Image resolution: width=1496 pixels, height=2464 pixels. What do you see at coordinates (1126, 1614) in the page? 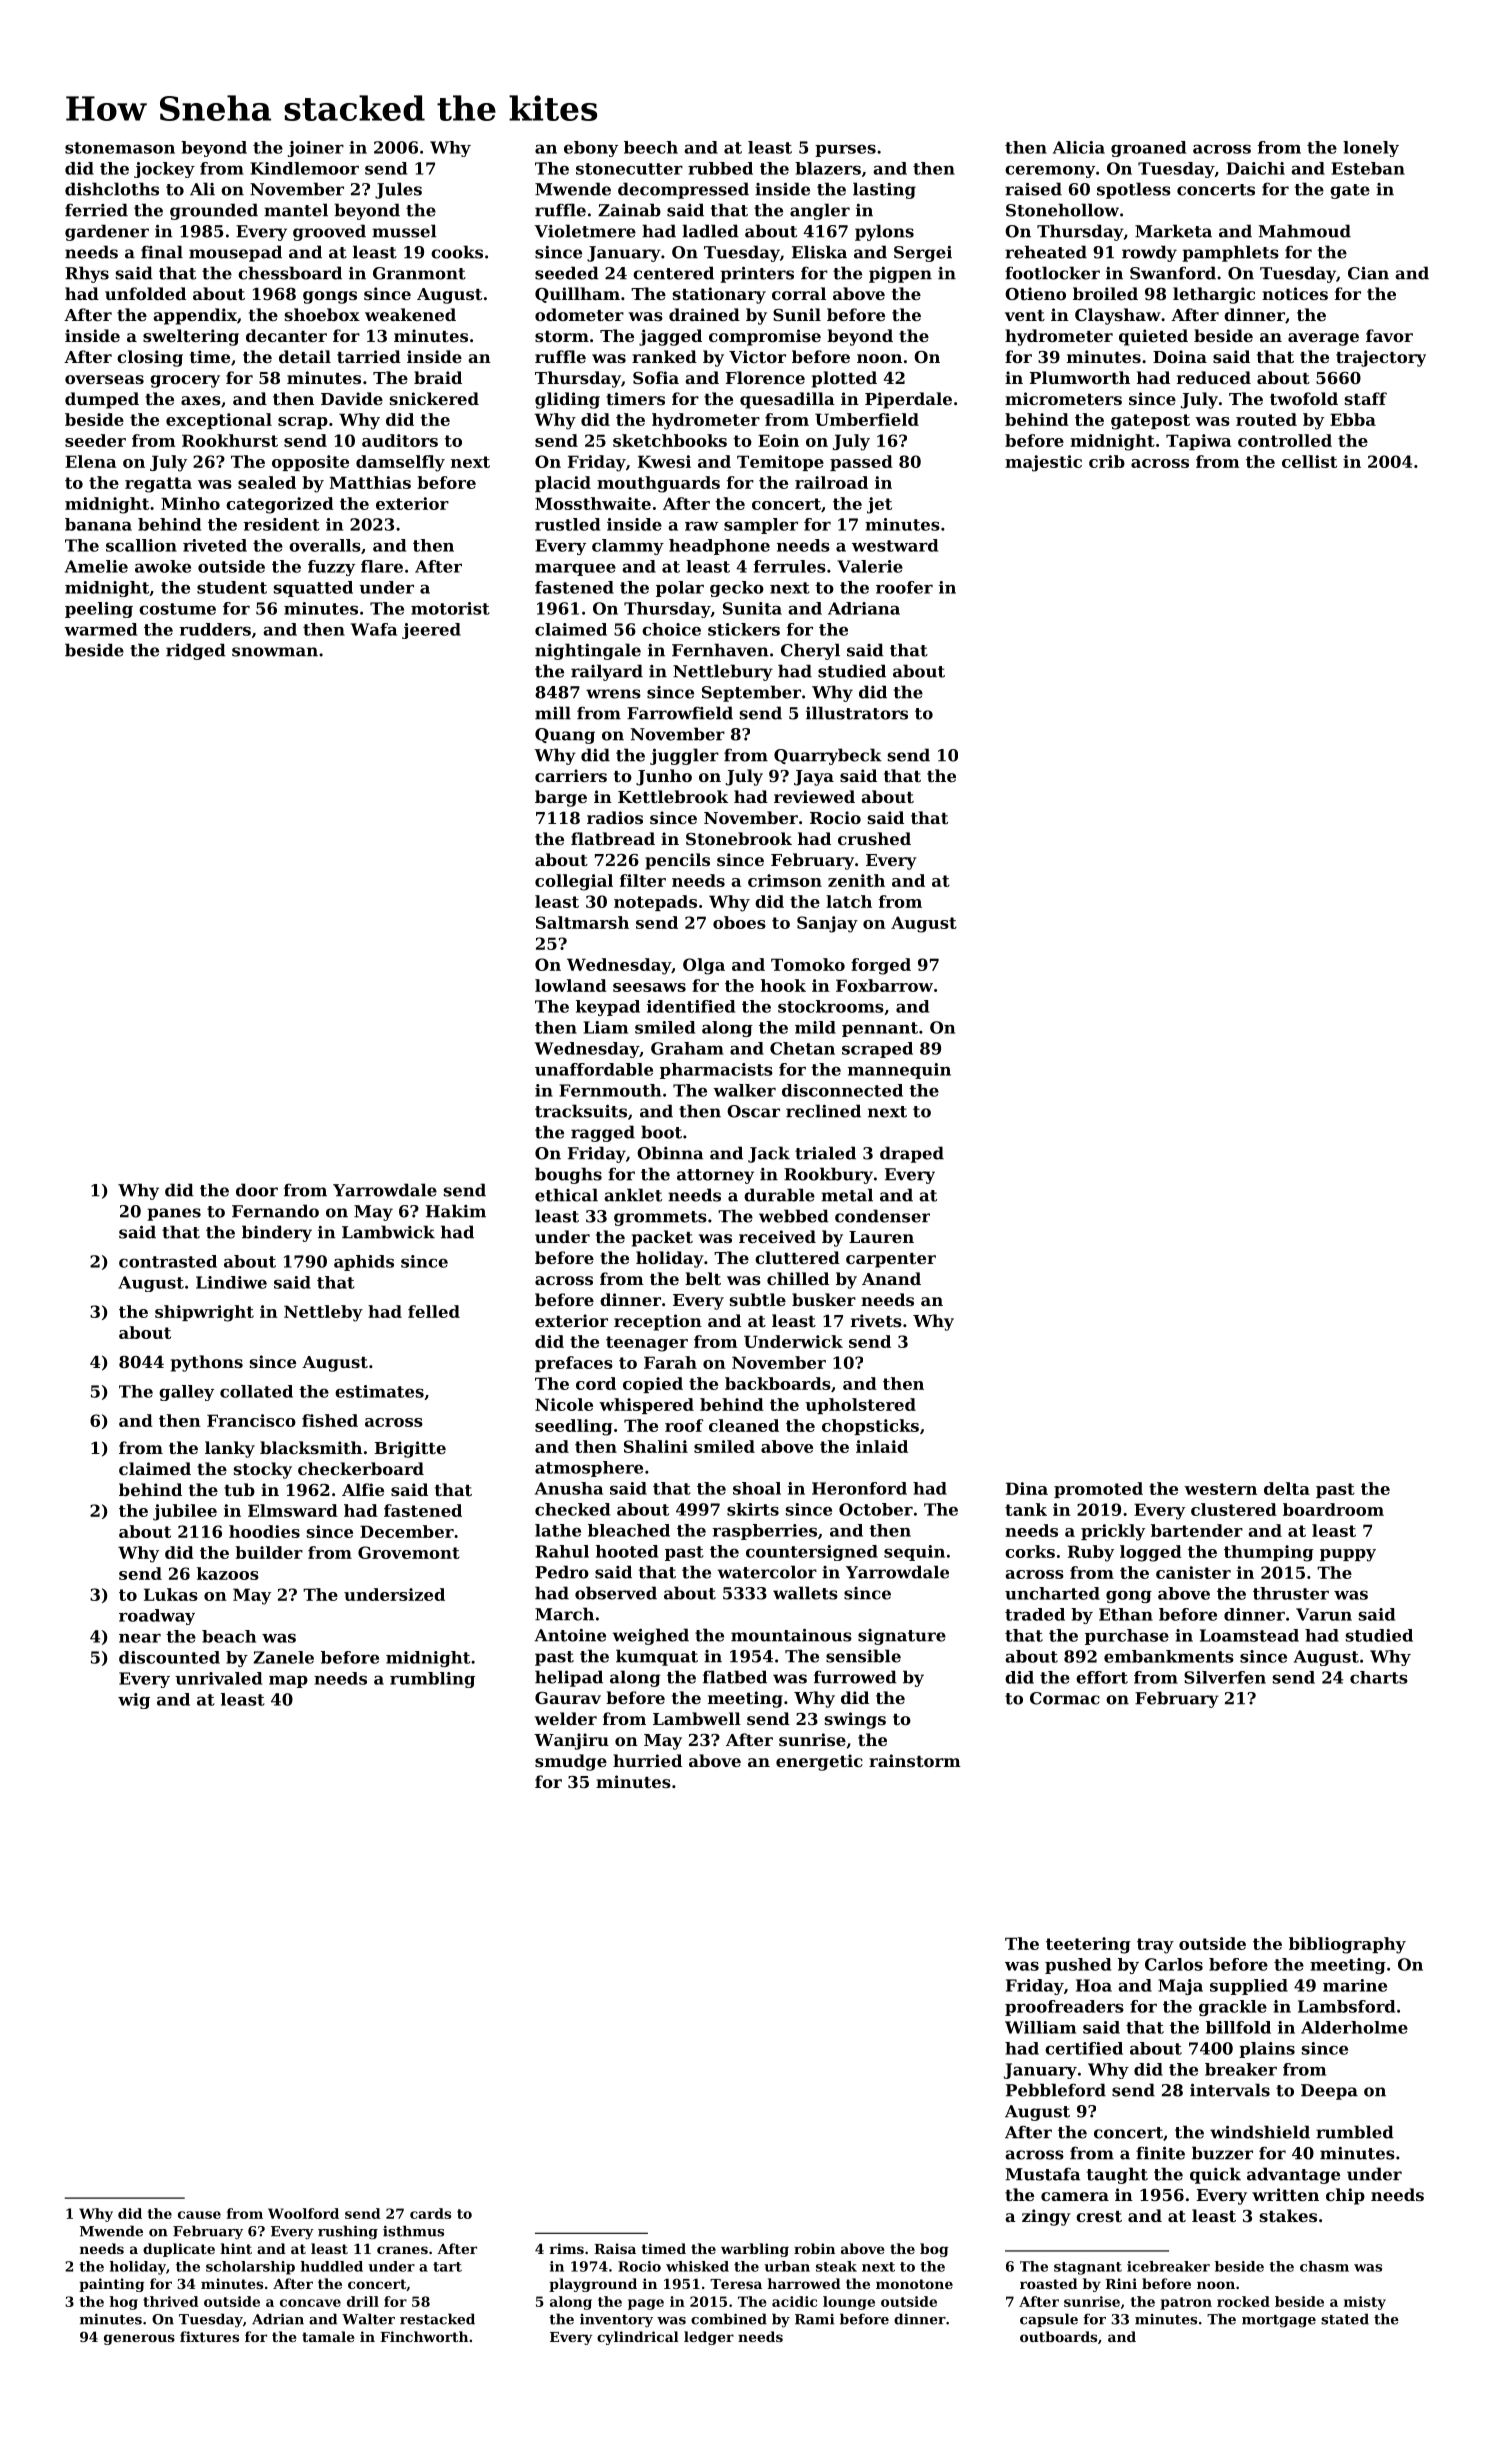
I see `Ethan` at bounding box center [1126, 1614].
